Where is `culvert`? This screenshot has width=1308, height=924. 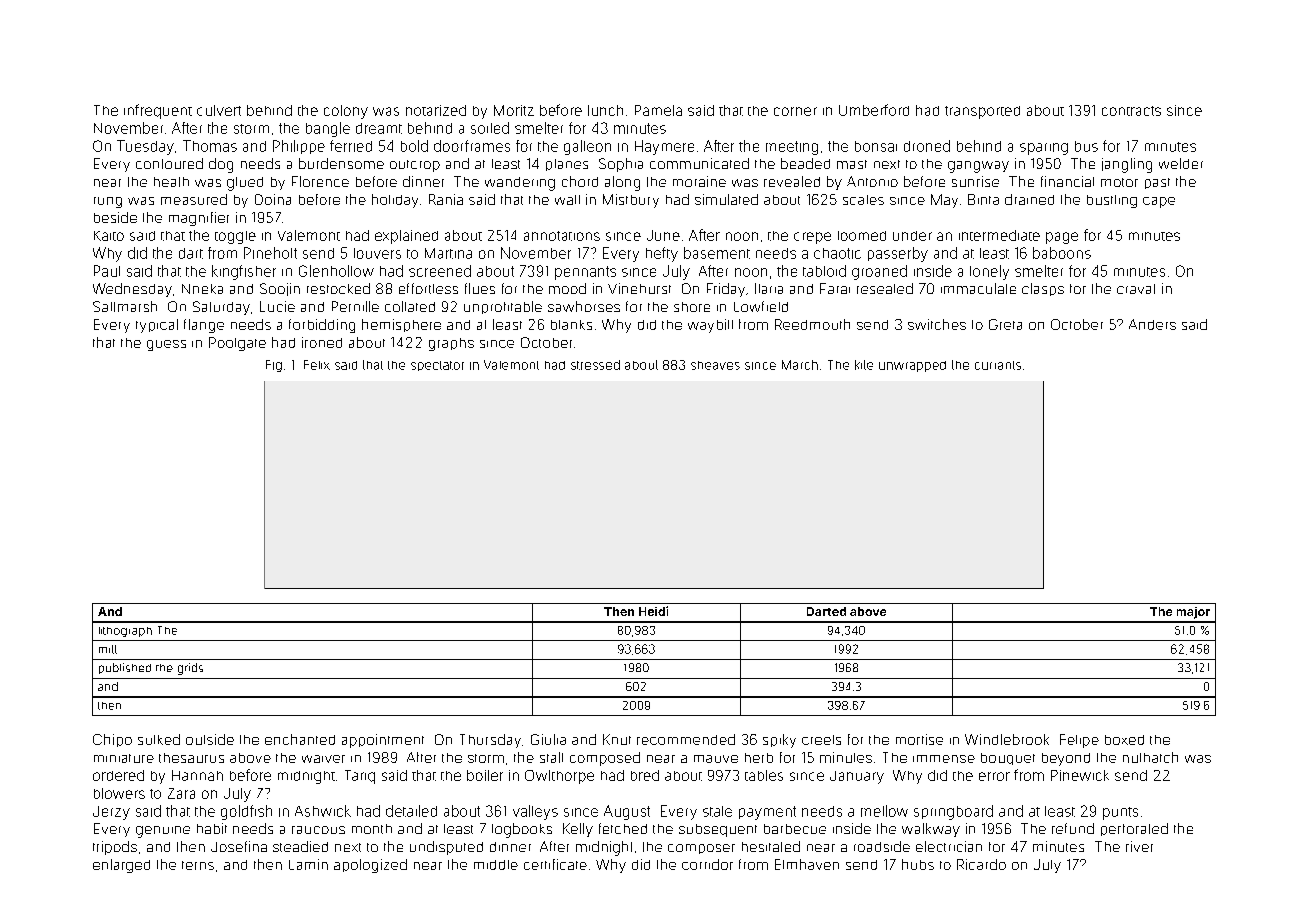
culvert is located at coordinates (219, 110).
